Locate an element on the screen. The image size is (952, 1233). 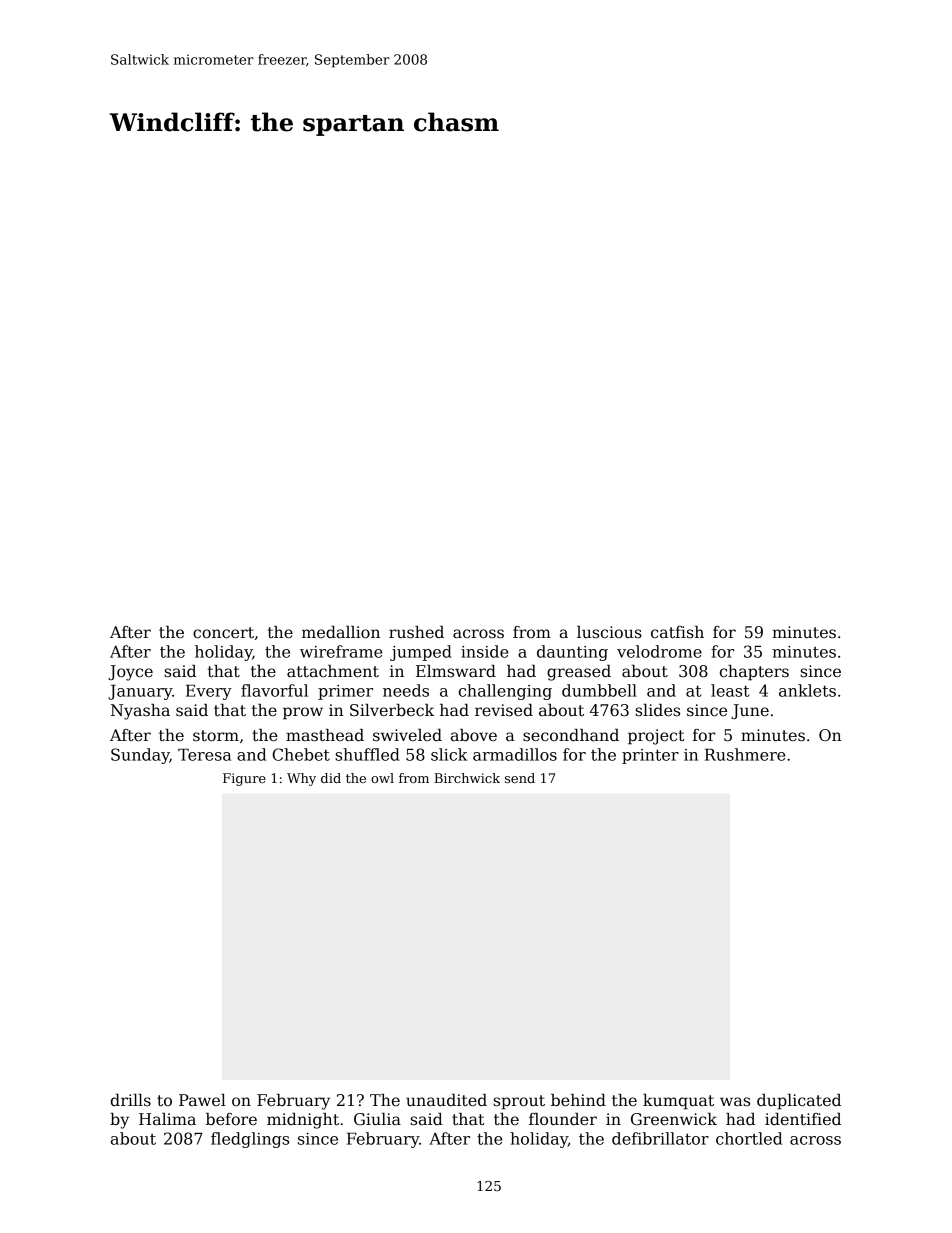
anklets is located at coordinates (807, 690).
